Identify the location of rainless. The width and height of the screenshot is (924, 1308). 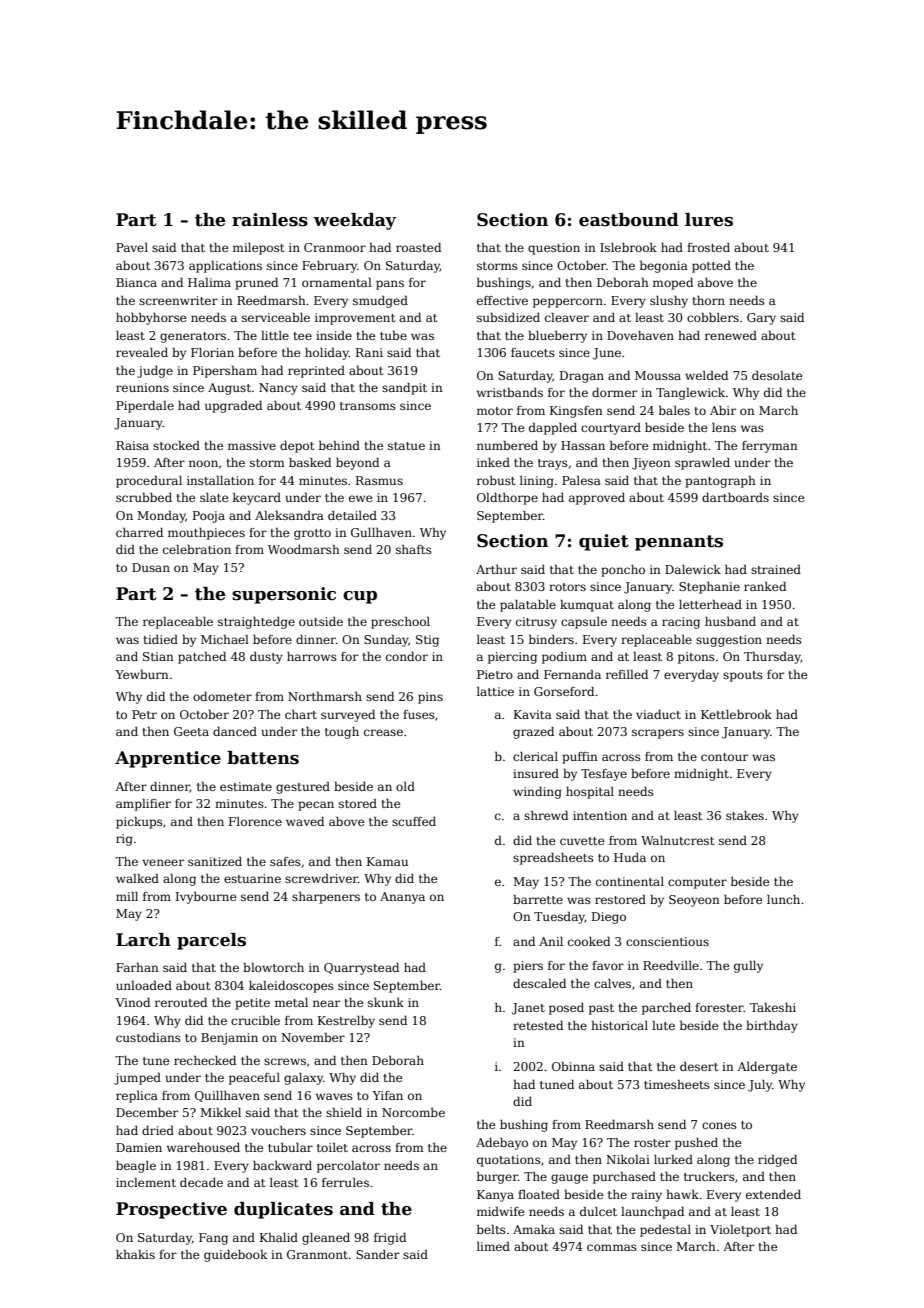
(270, 220).
